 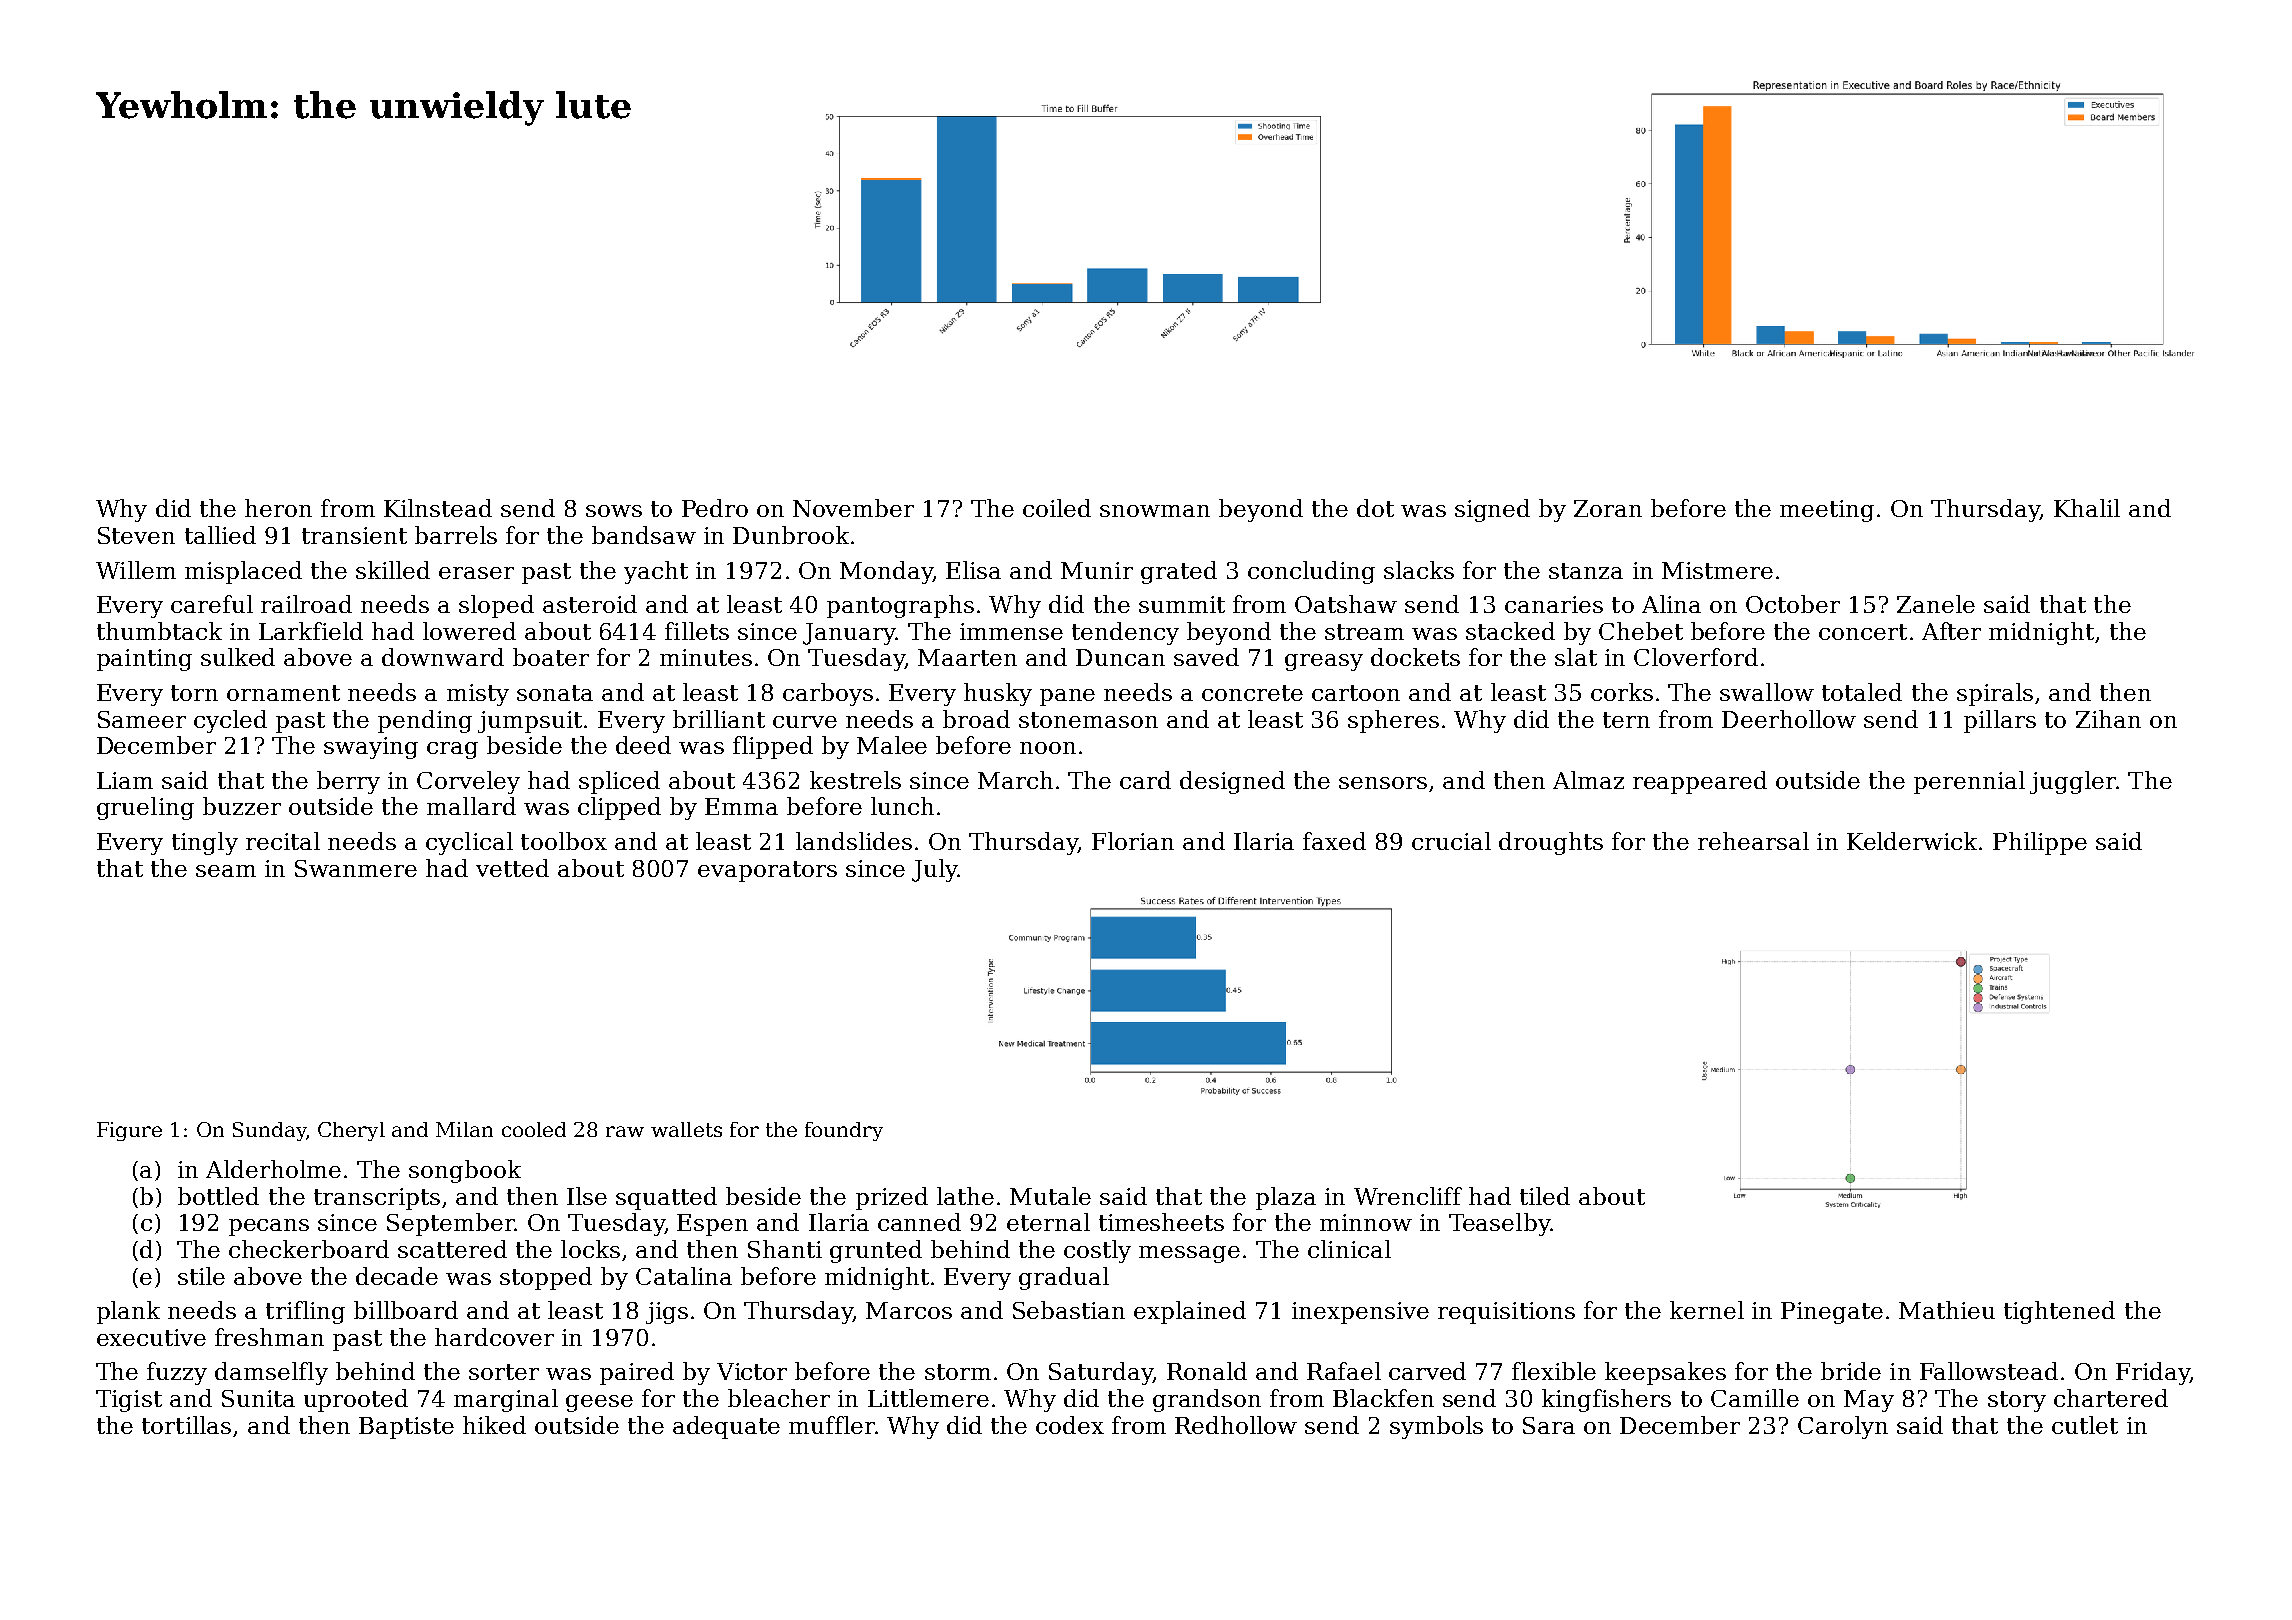 I want to click on Khalil, so click(x=2087, y=508).
